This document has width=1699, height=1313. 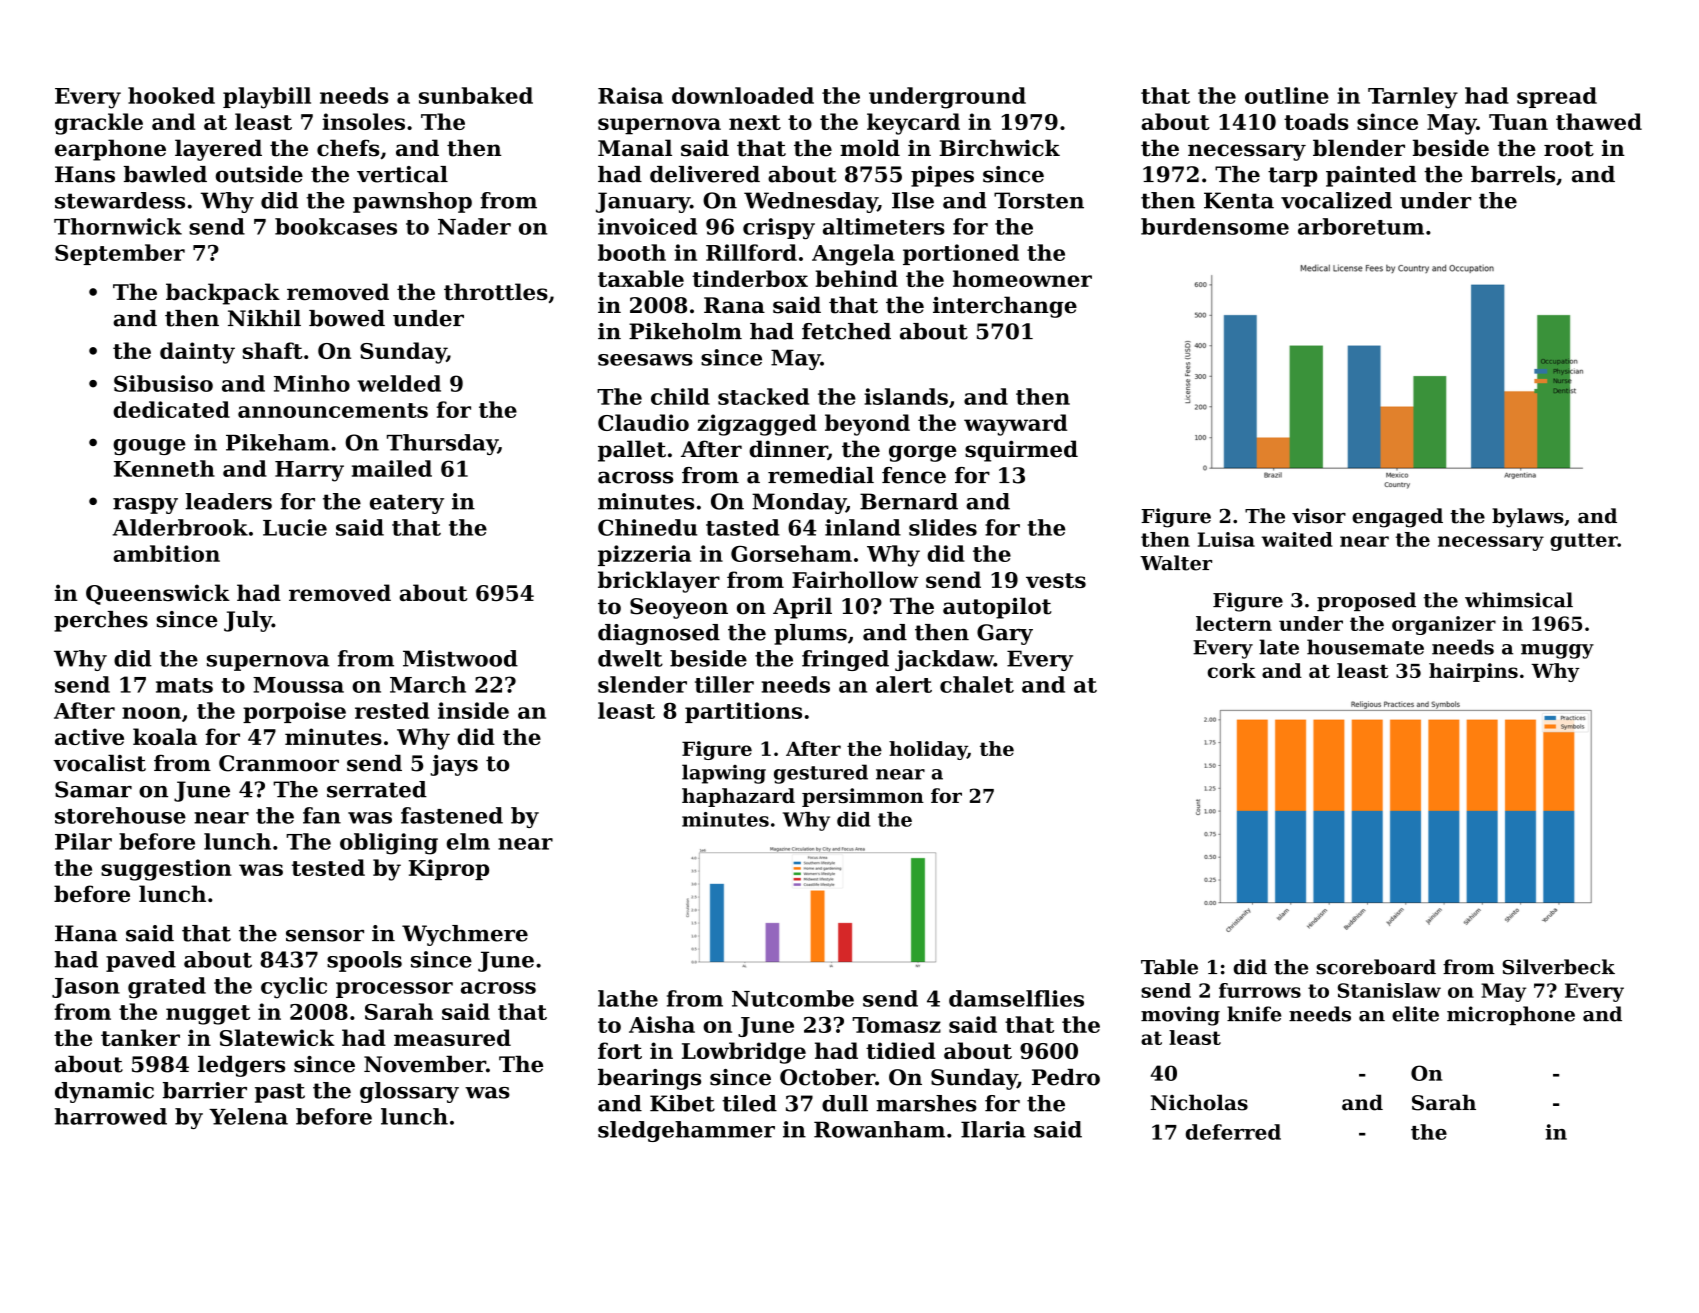 What do you see at coordinates (628, 998) in the document?
I see `lathe` at bounding box center [628, 998].
